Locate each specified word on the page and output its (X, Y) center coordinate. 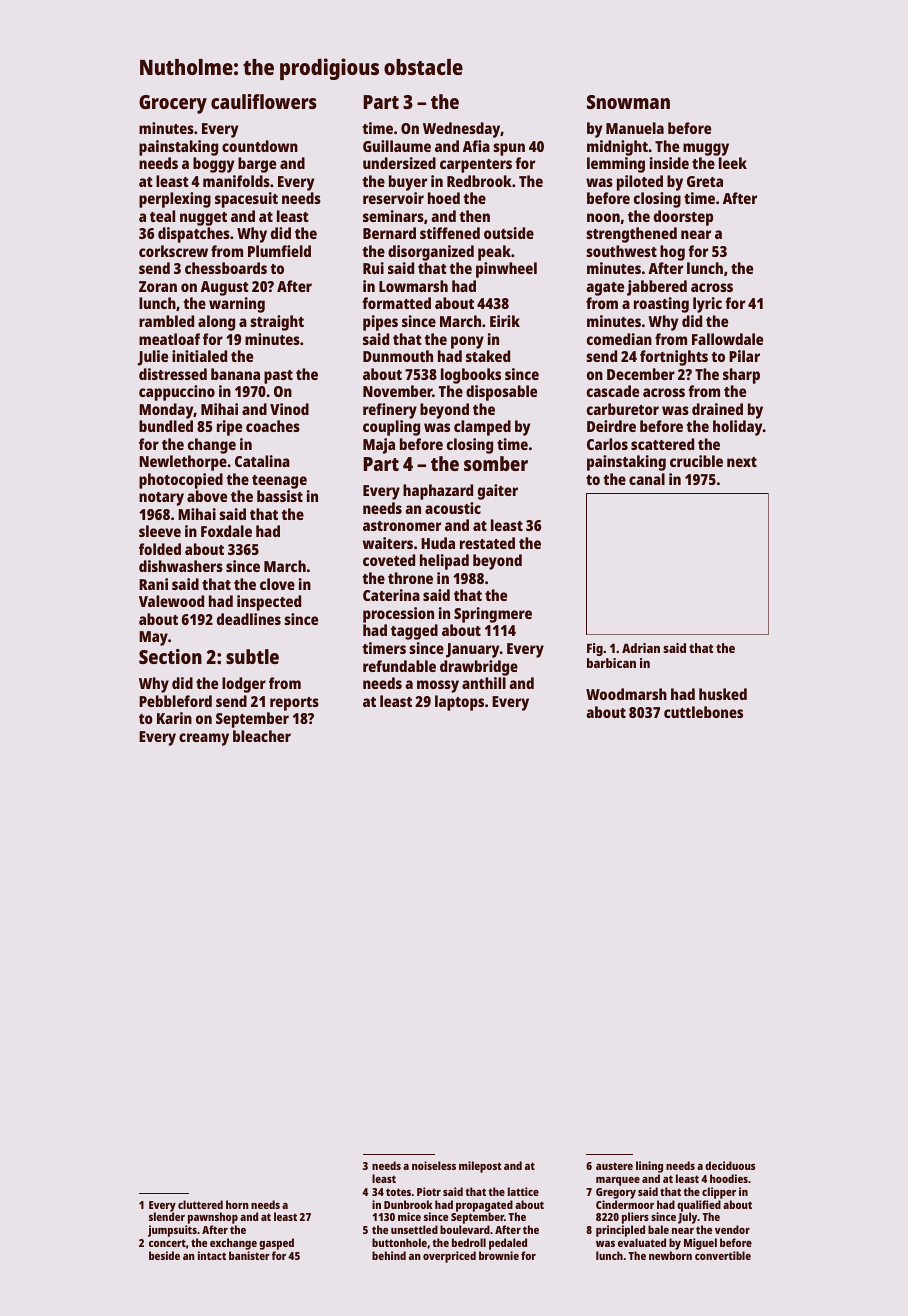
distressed (173, 374)
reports (294, 704)
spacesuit (246, 200)
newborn (670, 1255)
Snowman (628, 102)
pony (467, 342)
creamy (204, 739)
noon (603, 217)
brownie (499, 1255)
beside (164, 1255)
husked (723, 694)
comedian (619, 339)
